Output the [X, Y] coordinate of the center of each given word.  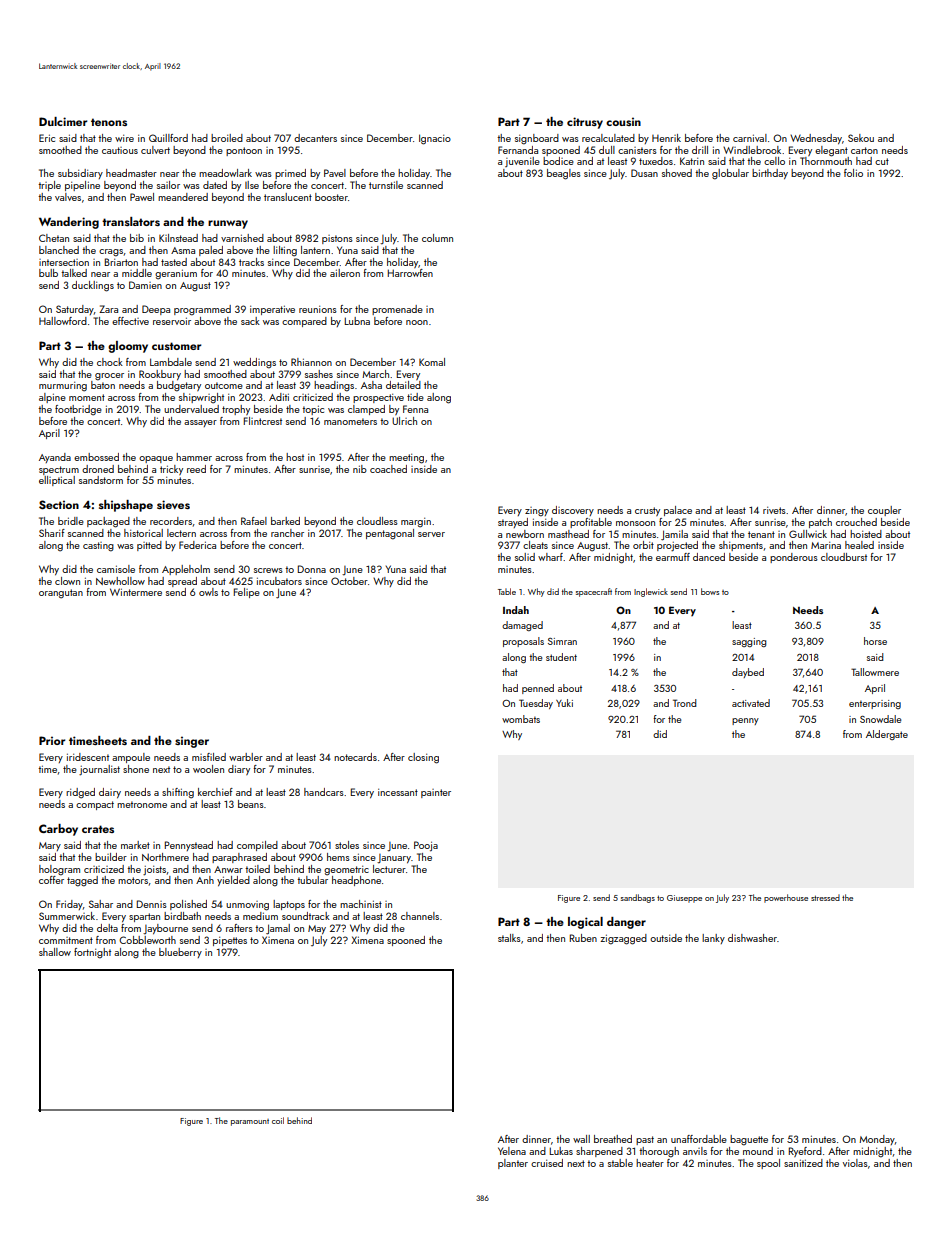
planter [513, 1164]
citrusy [585, 123]
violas [855, 1163]
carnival [750, 138]
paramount [250, 1122]
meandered [183, 197]
